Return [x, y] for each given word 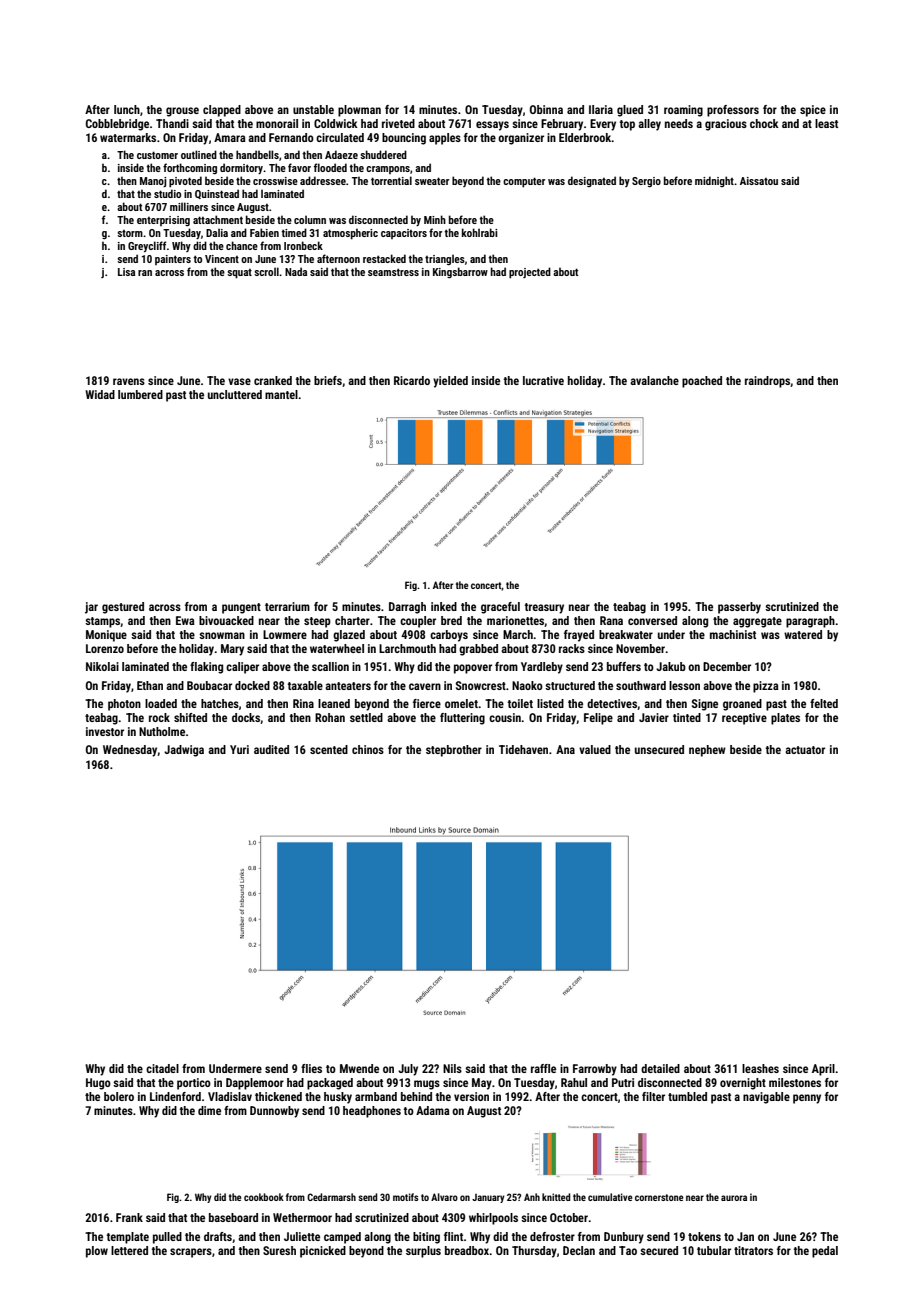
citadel [162, 1068]
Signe [705, 705]
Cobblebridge [117, 125]
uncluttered [235, 394]
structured [570, 685]
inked [444, 606]
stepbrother [454, 751]
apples [445, 139]
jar [91, 608]
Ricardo [412, 380]
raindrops [767, 382]
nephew [707, 751]
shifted [190, 717]
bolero [119, 1096]
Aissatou [759, 181]
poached [702, 382]
